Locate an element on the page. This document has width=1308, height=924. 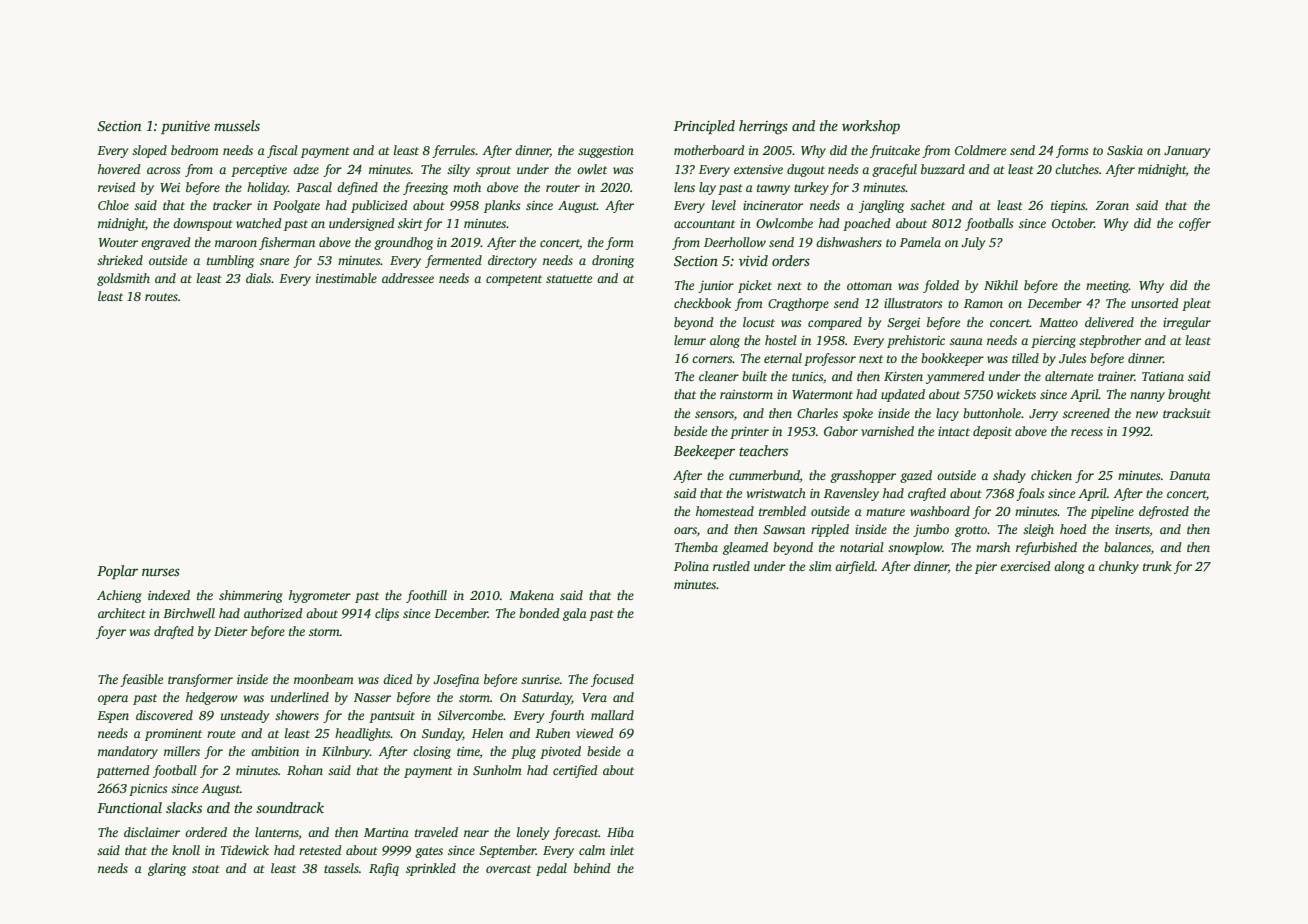
ferrules is located at coordinates (453, 151).
